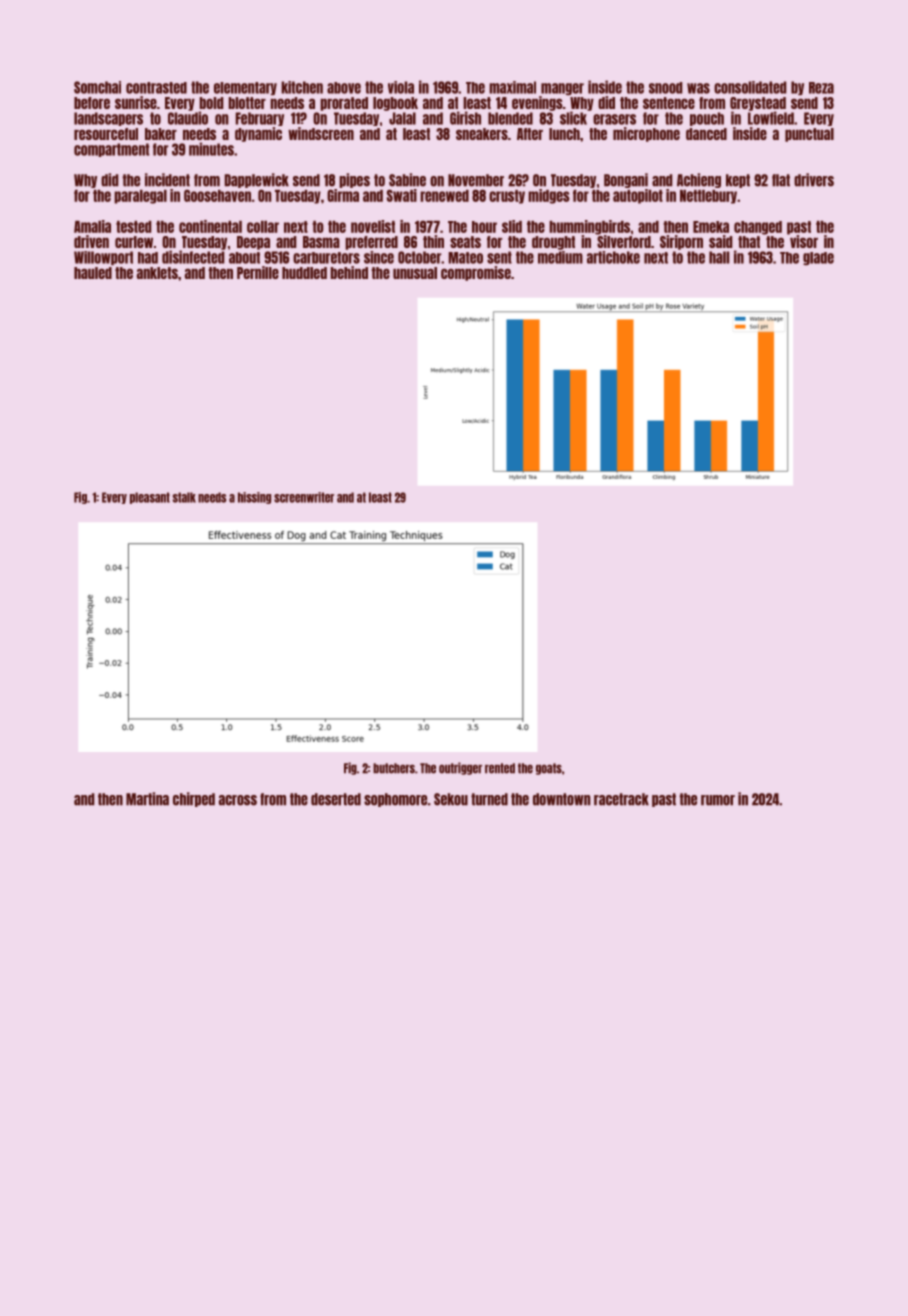  I want to click on rumor, so click(718, 800).
